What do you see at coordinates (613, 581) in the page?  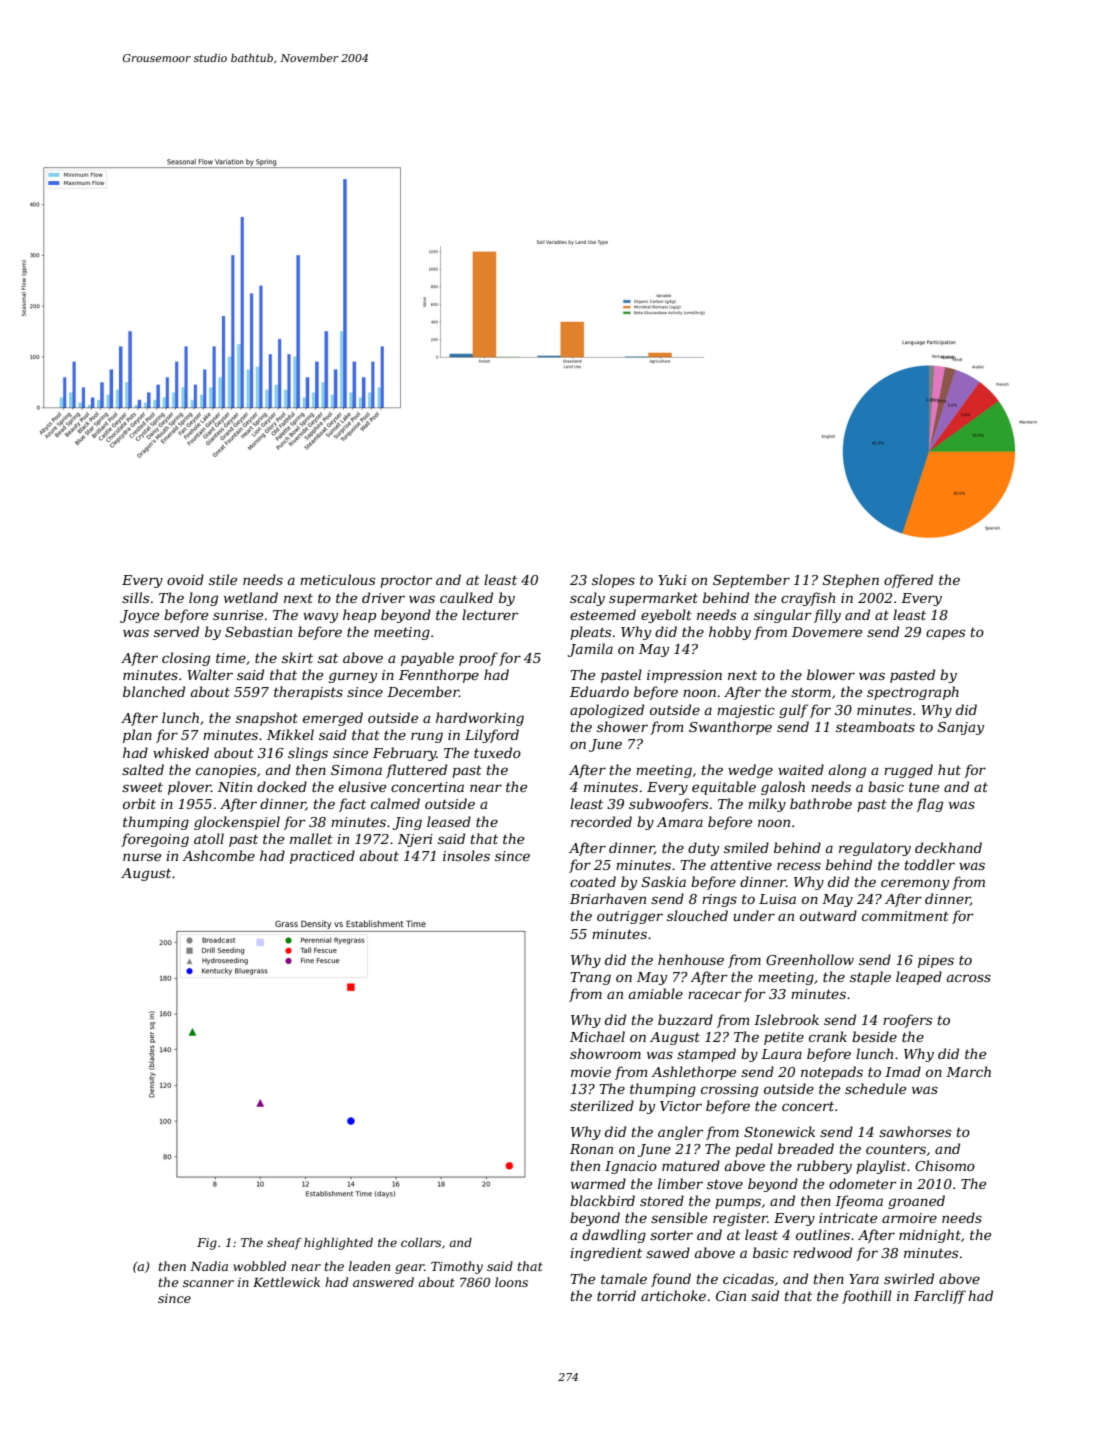 I see `slopes` at bounding box center [613, 581].
